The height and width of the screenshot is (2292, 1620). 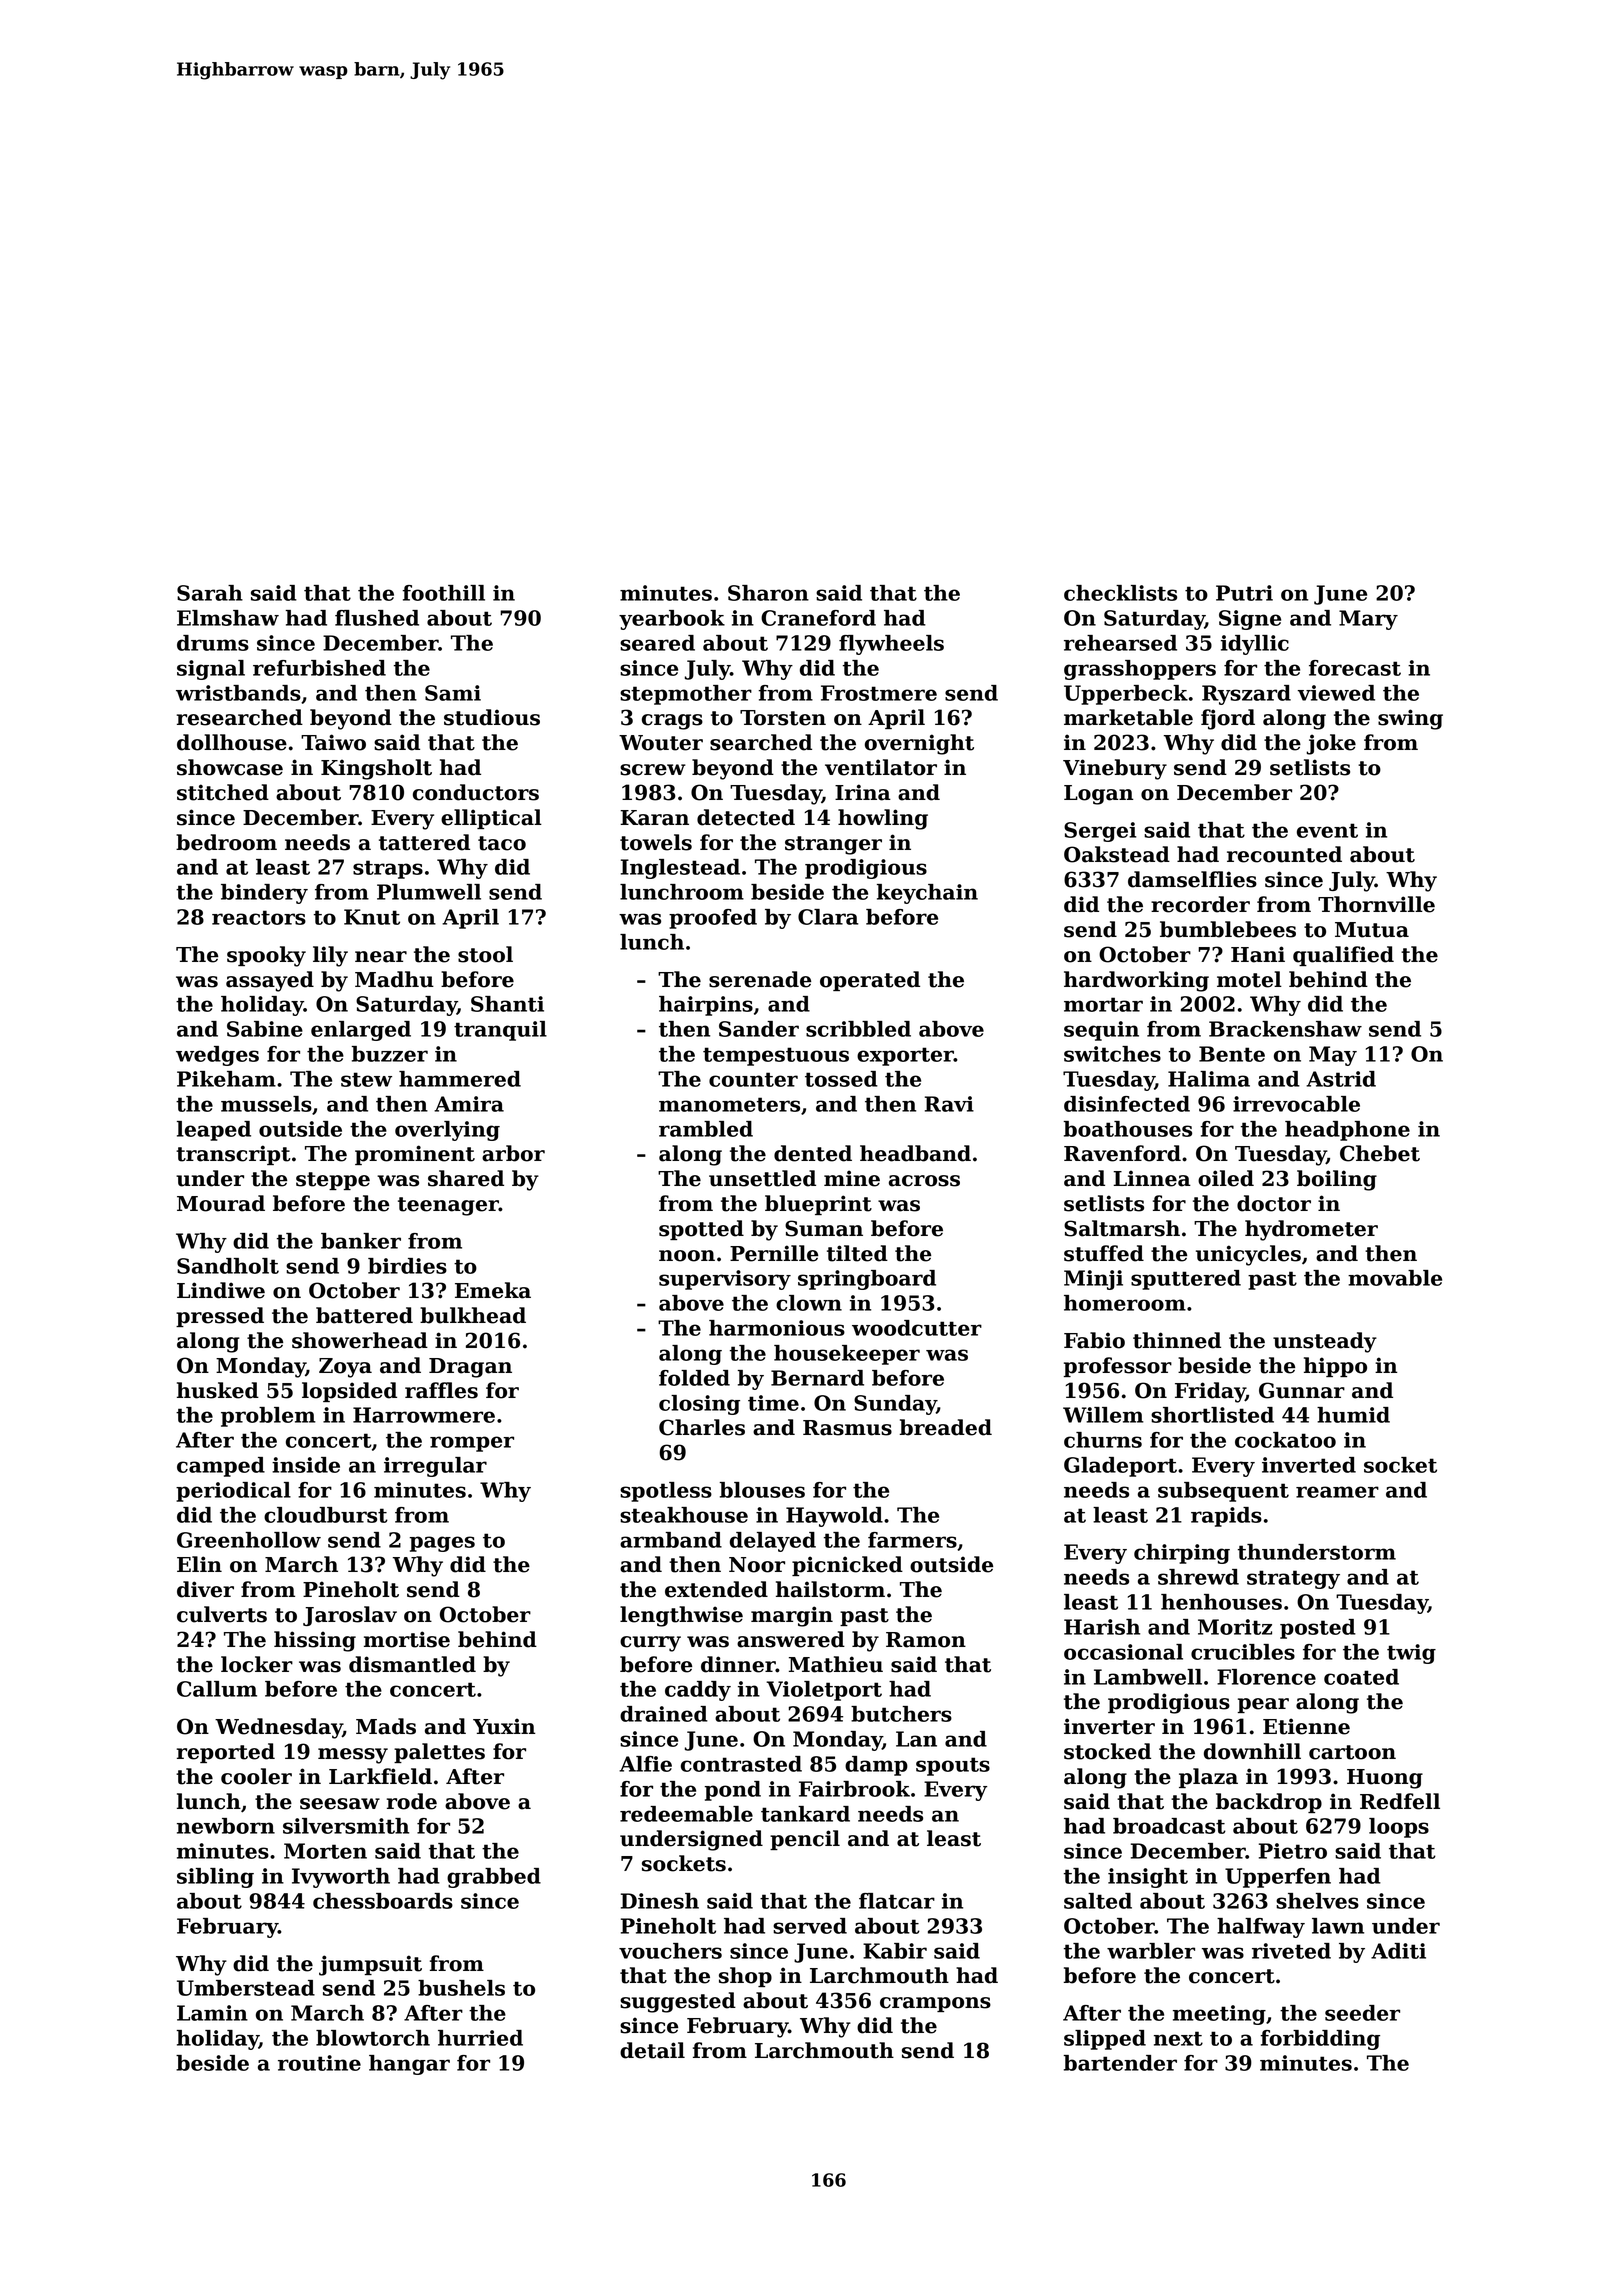 What do you see at coordinates (1376, 904) in the screenshot?
I see `Thornville` at bounding box center [1376, 904].
